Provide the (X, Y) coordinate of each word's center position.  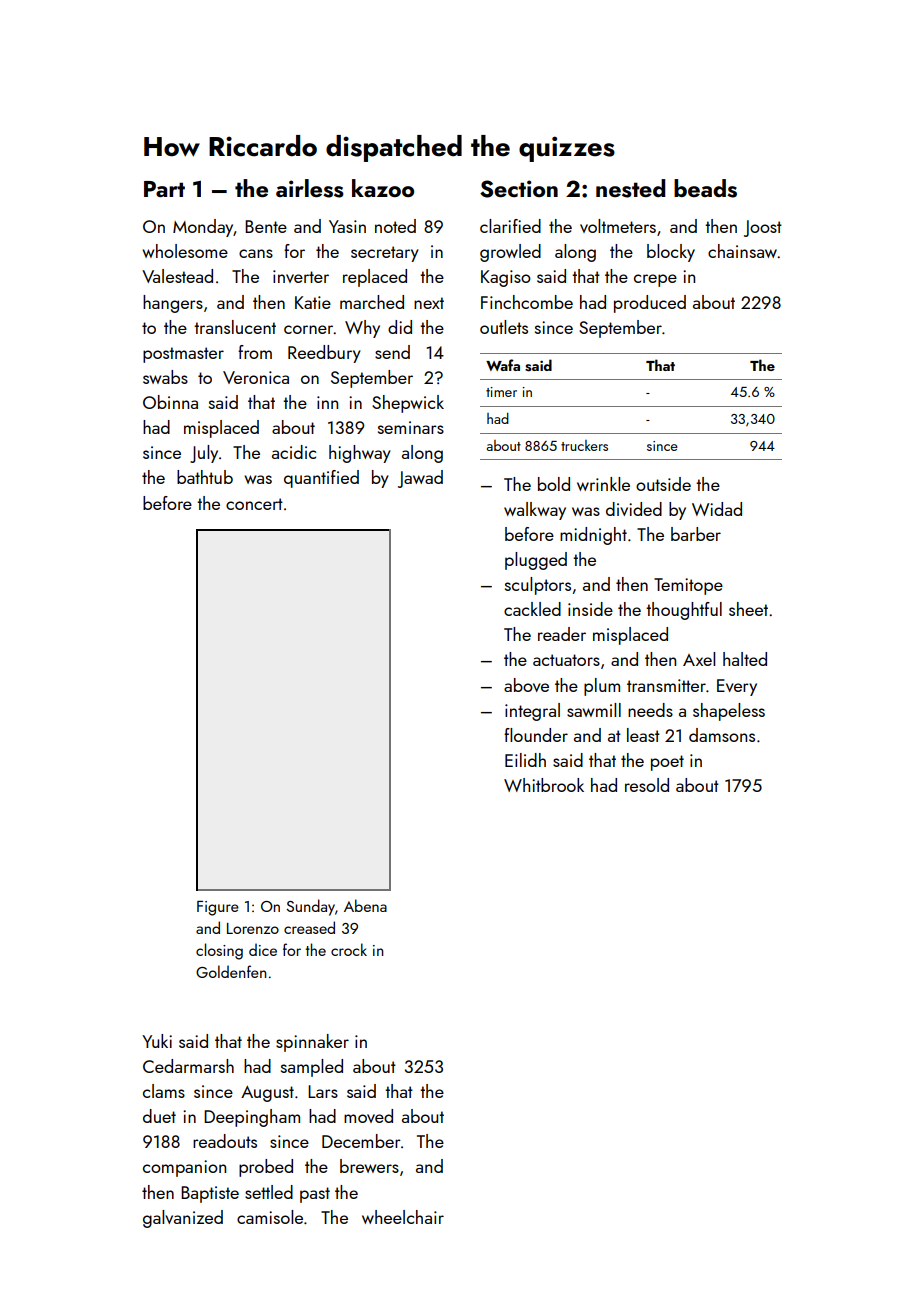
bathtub (205, 477)
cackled (532, 609)
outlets (504, 327)
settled (269, 1192)
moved (368, 1116)
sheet (748, 609)
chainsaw (743, 251)
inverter (301, 276)
